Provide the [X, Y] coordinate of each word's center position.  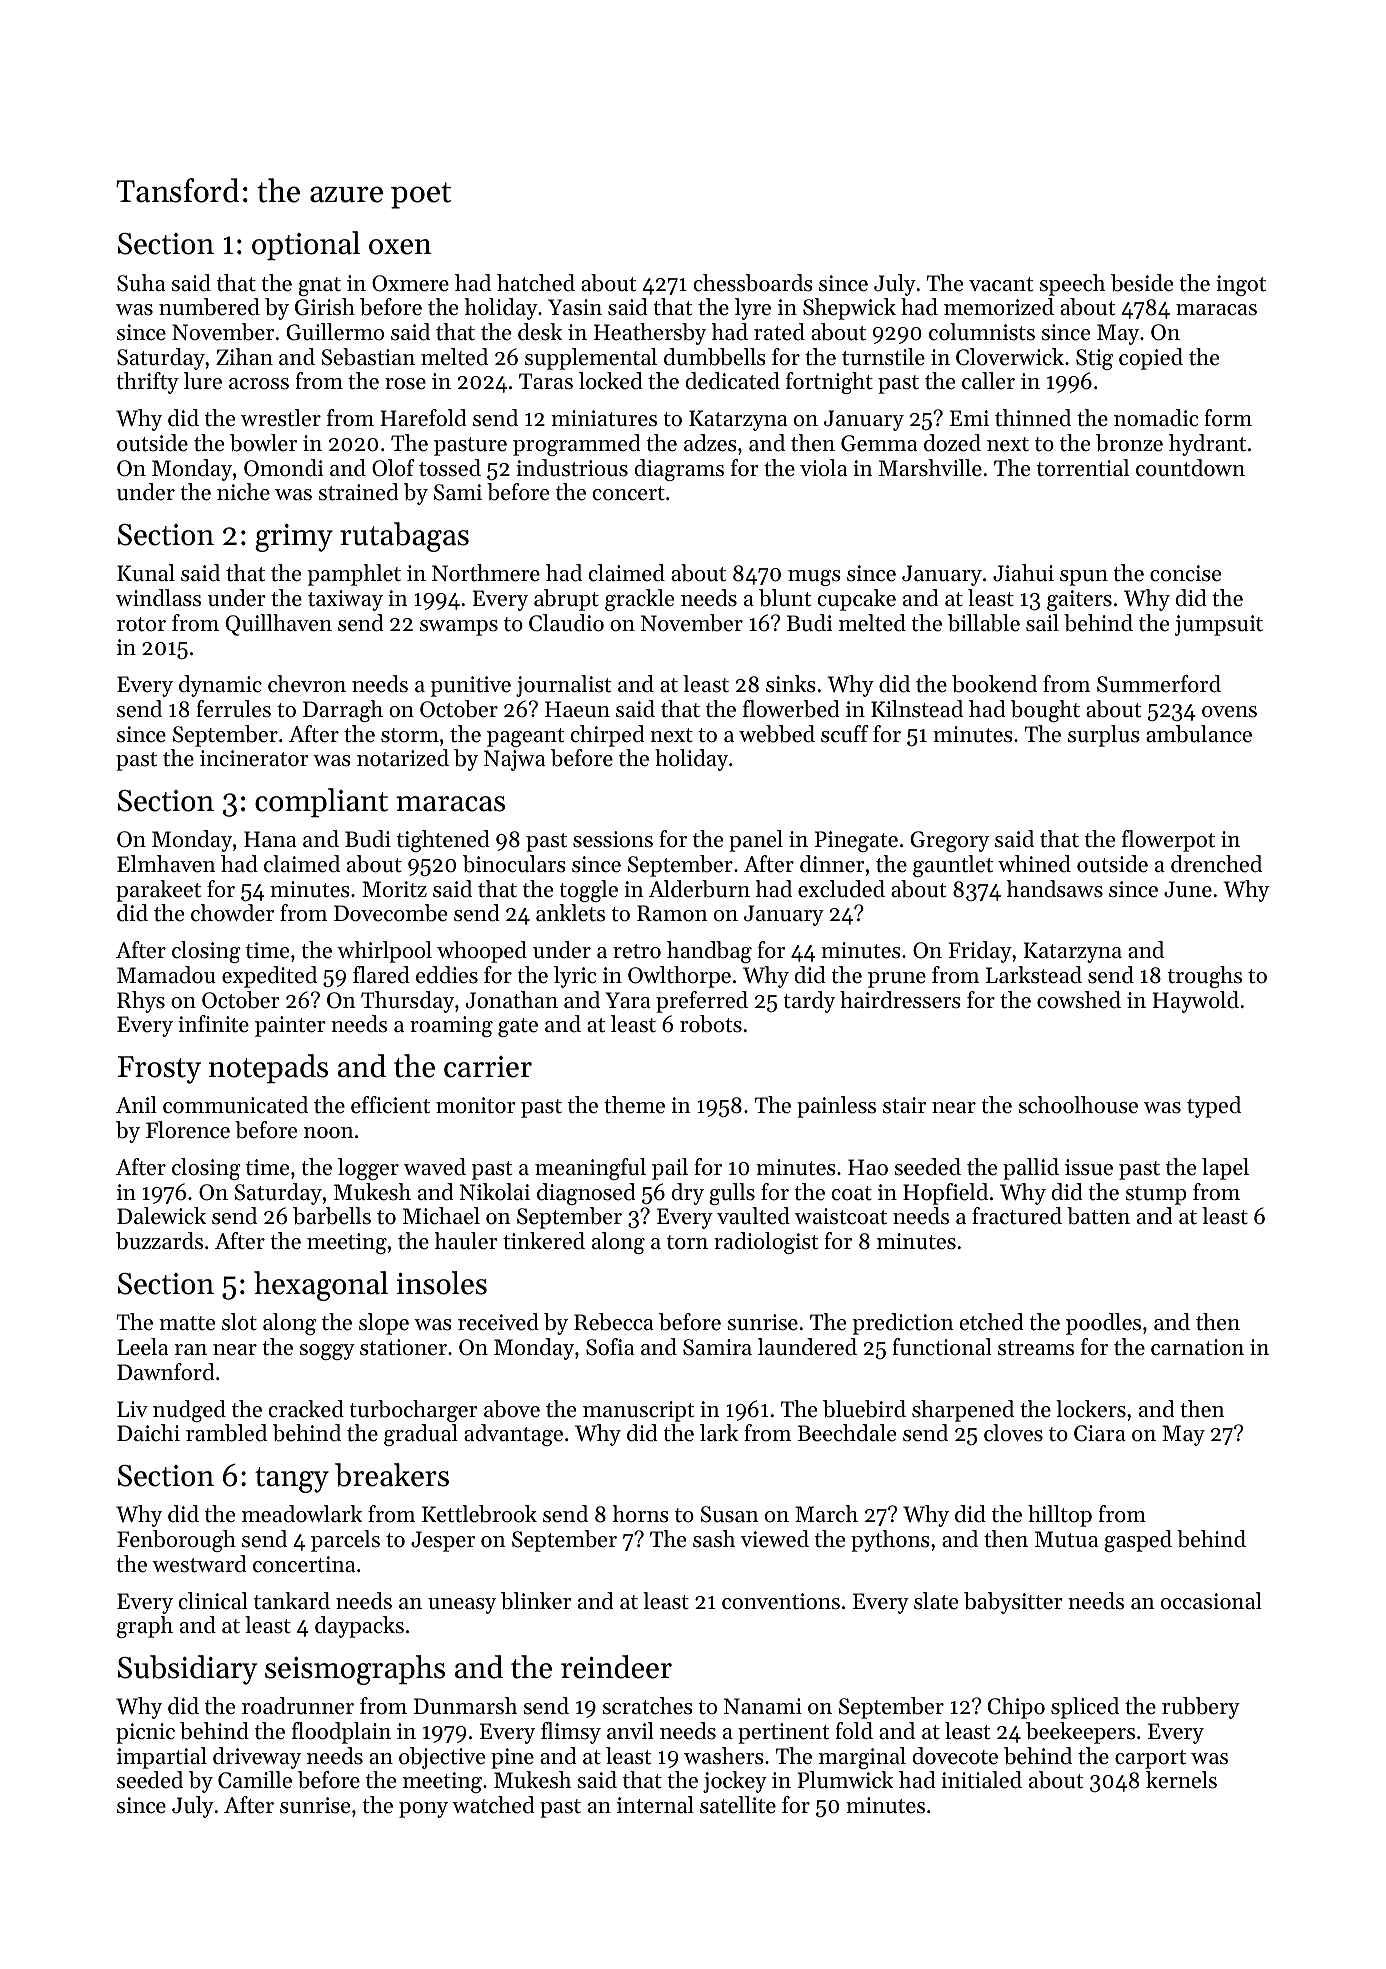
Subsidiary [187, 1670]
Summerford [1159, 684]
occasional [1211, 1601]
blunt [785, 598]
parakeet [158, 891]
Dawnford [166, 1372]
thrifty [148, 383]
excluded [841, 889]
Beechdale [847, 1433]
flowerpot [1168, 841]
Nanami [763, 1706]
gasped [1138, 1541]
